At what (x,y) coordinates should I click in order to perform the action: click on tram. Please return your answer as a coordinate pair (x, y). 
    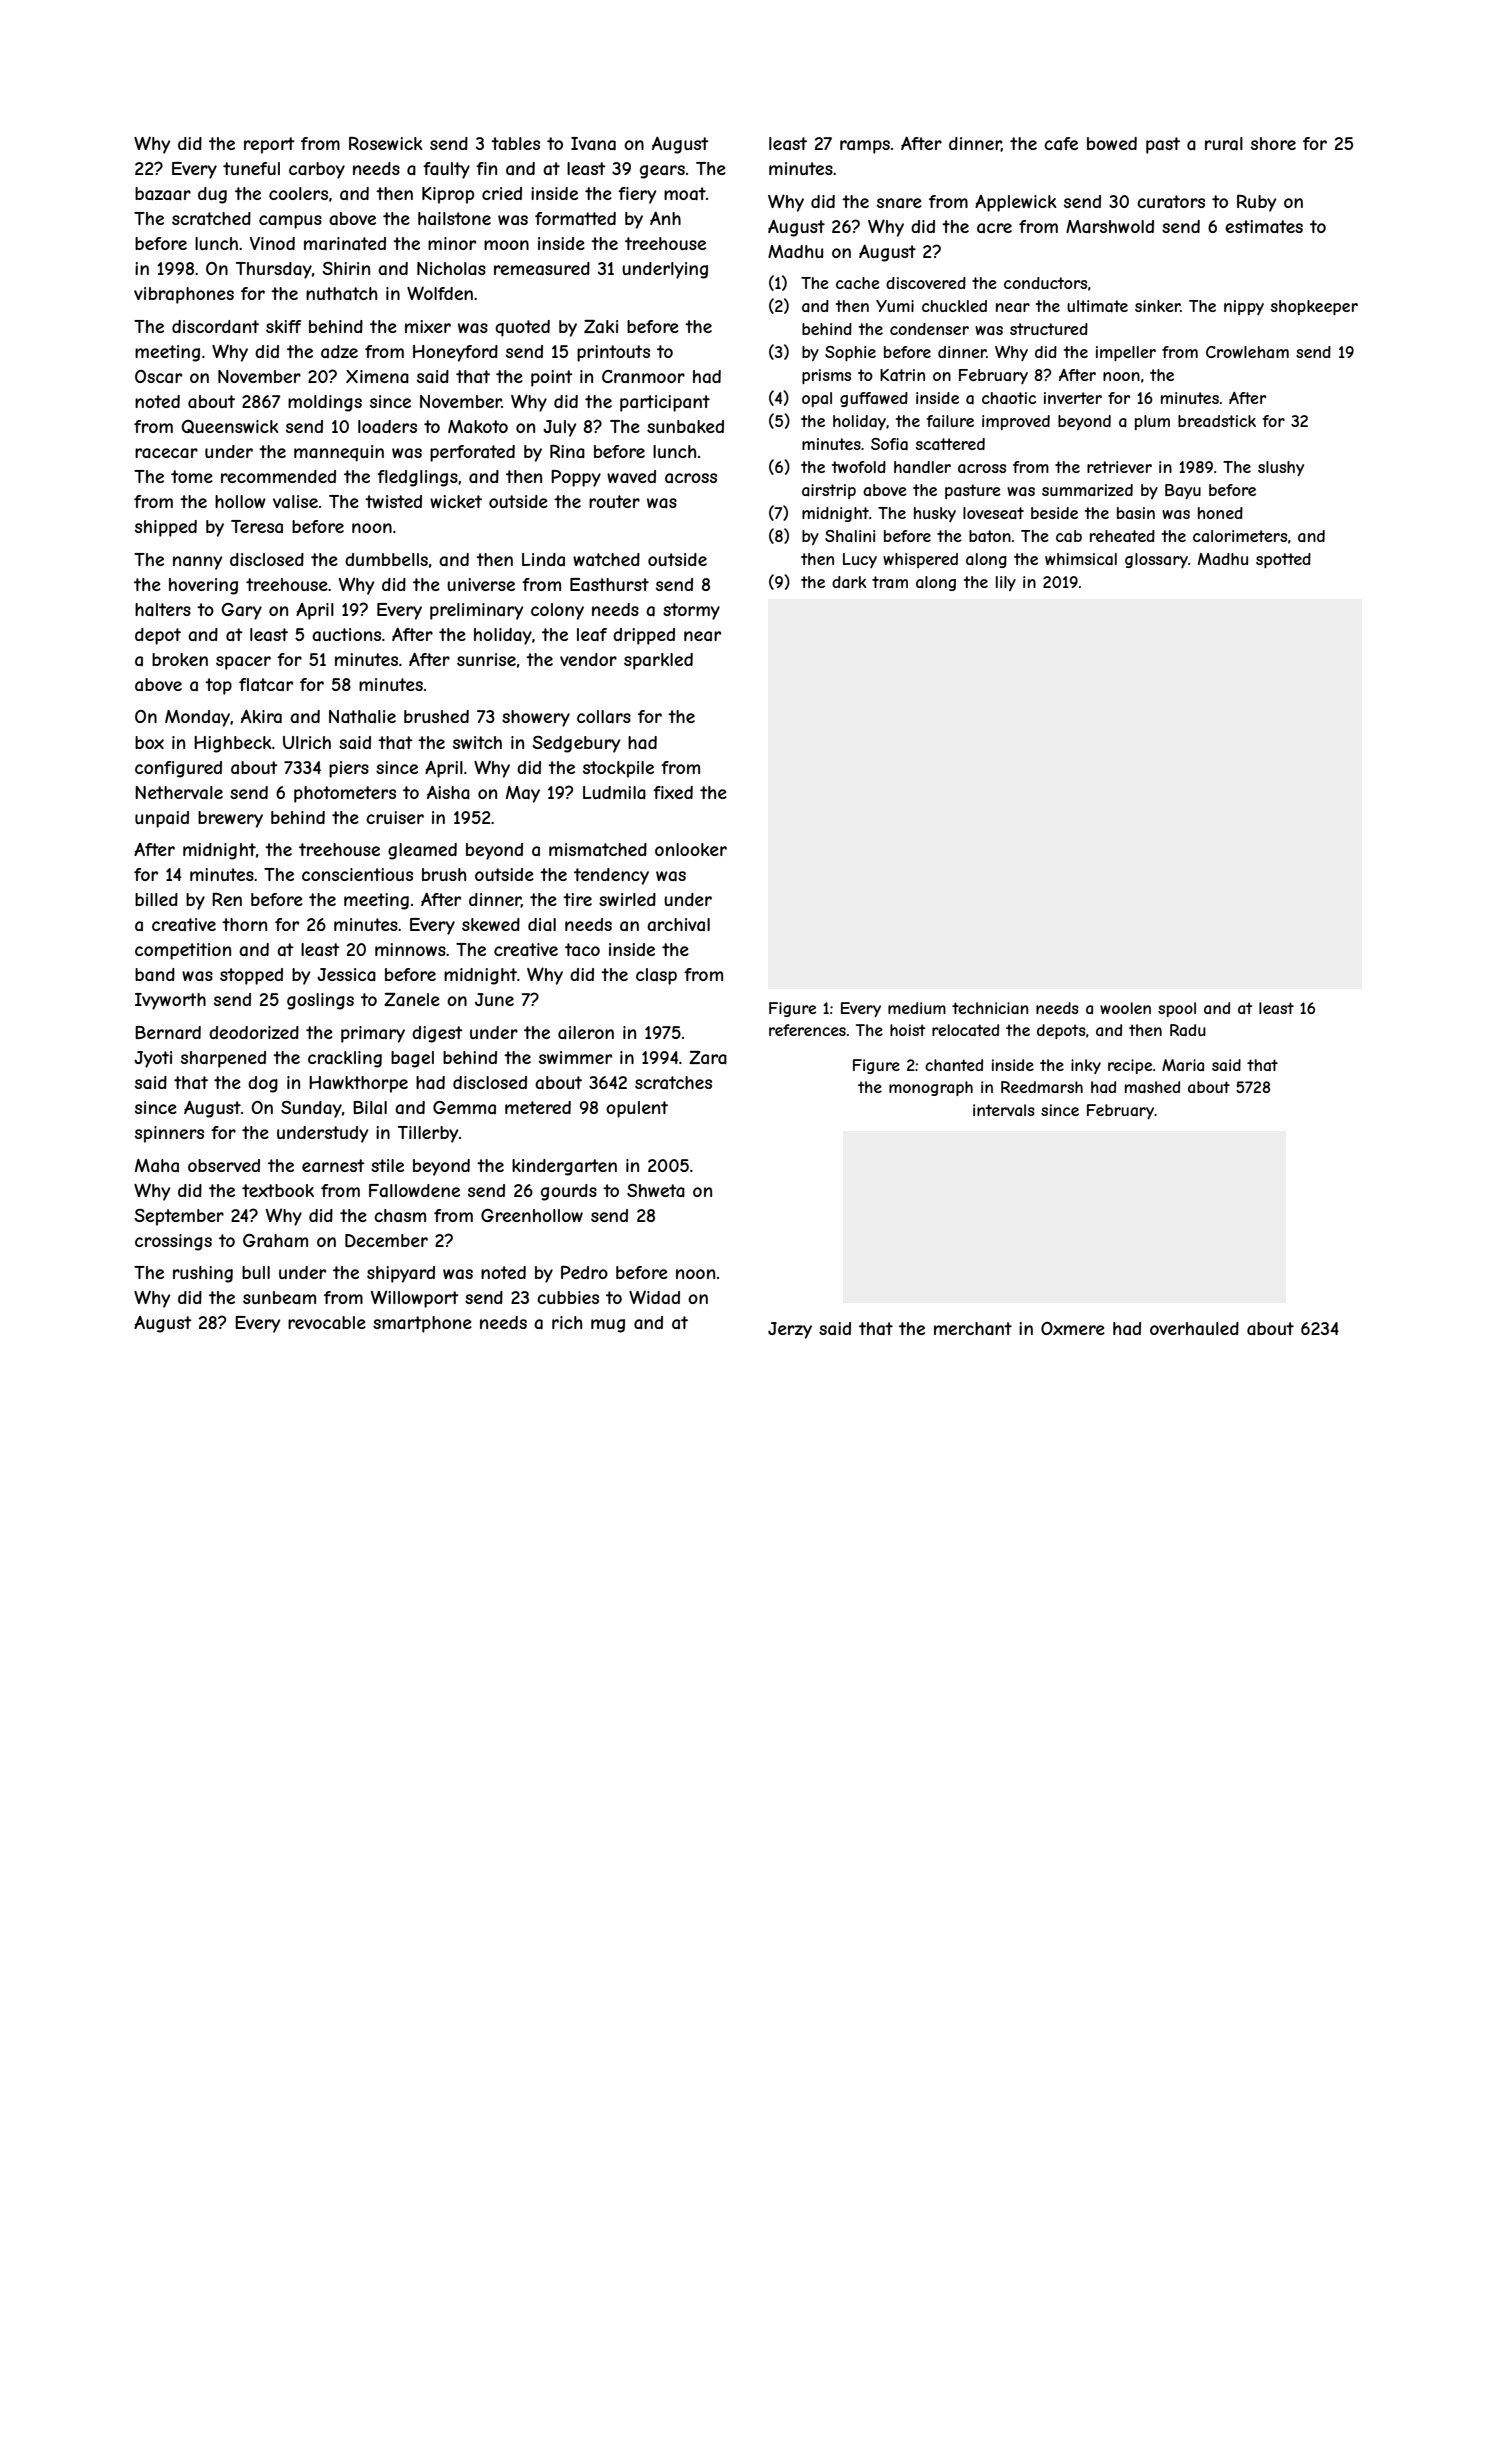
    Looking at the image, I should click on (890, 582).
